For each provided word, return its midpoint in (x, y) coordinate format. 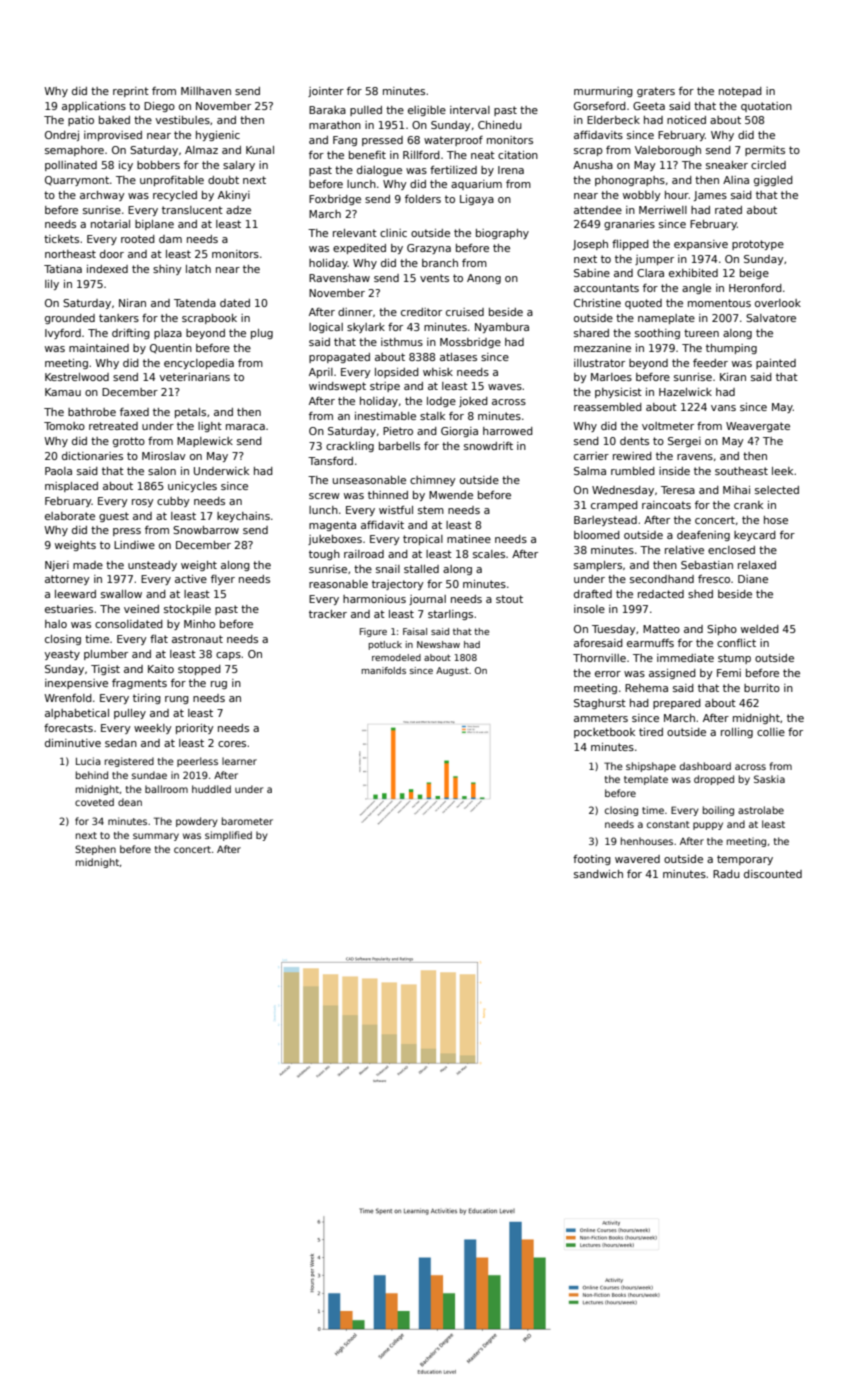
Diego (159, 107)
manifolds (383, 670)
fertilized (453, 170)
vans (723, 408)
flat (159, 639)
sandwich (598, 874)
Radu (726, 874)
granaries (629, 225)
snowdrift (488, 446)
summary (156, 837)
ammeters (601, 718)
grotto (129, 442)
